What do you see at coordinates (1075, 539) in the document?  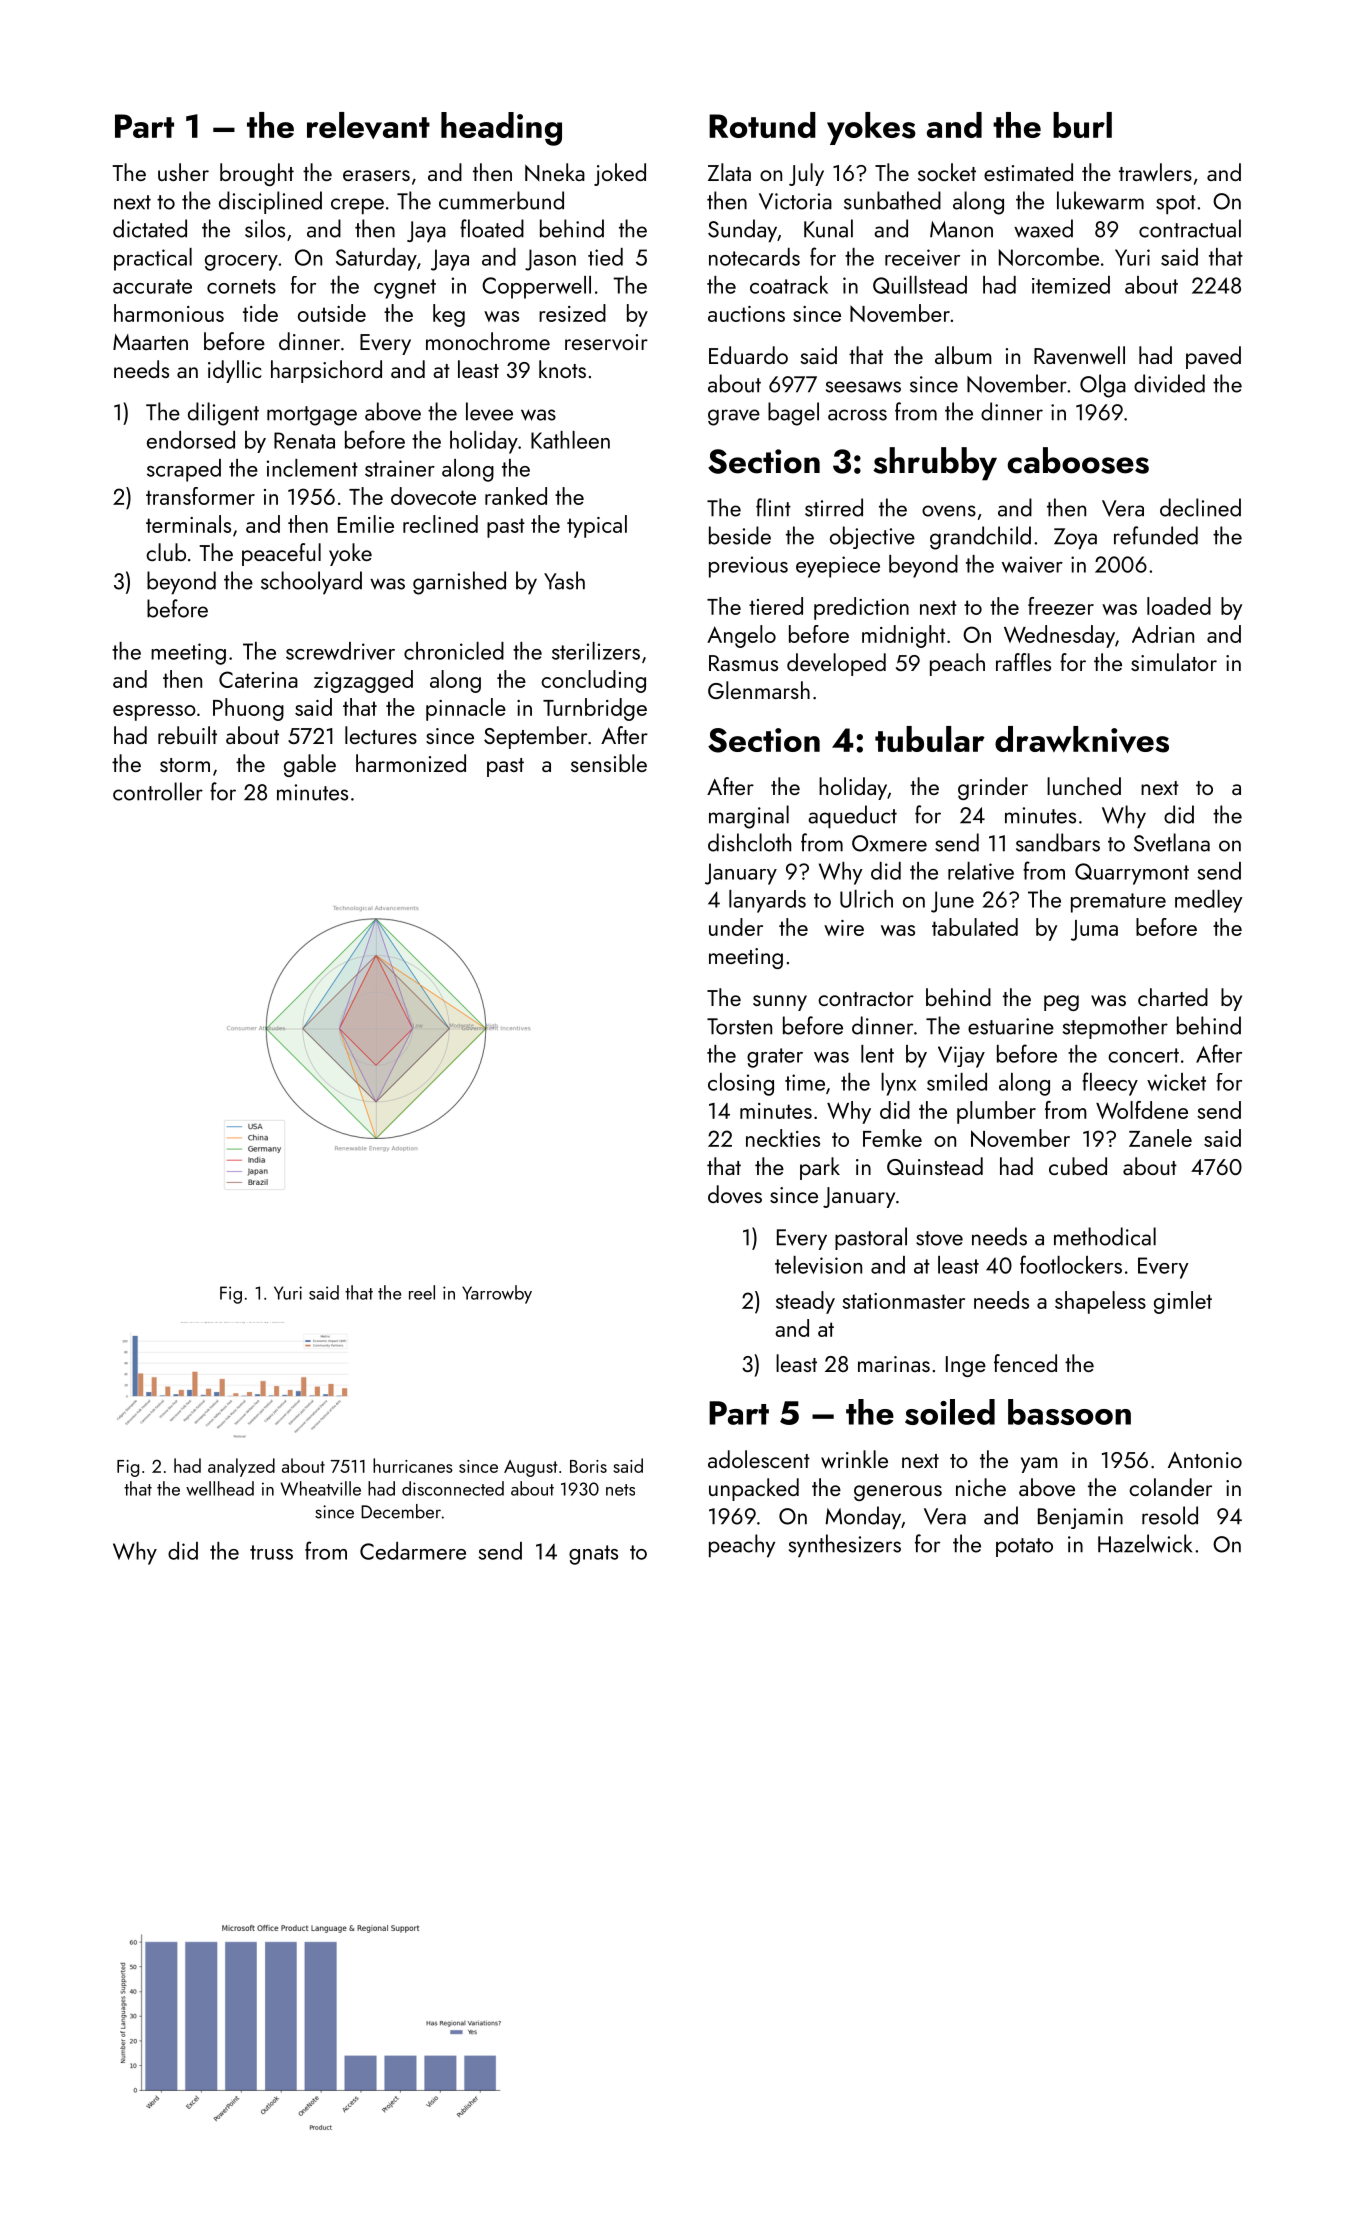 I see `Zoya` at bounding box center [1075, 539].
